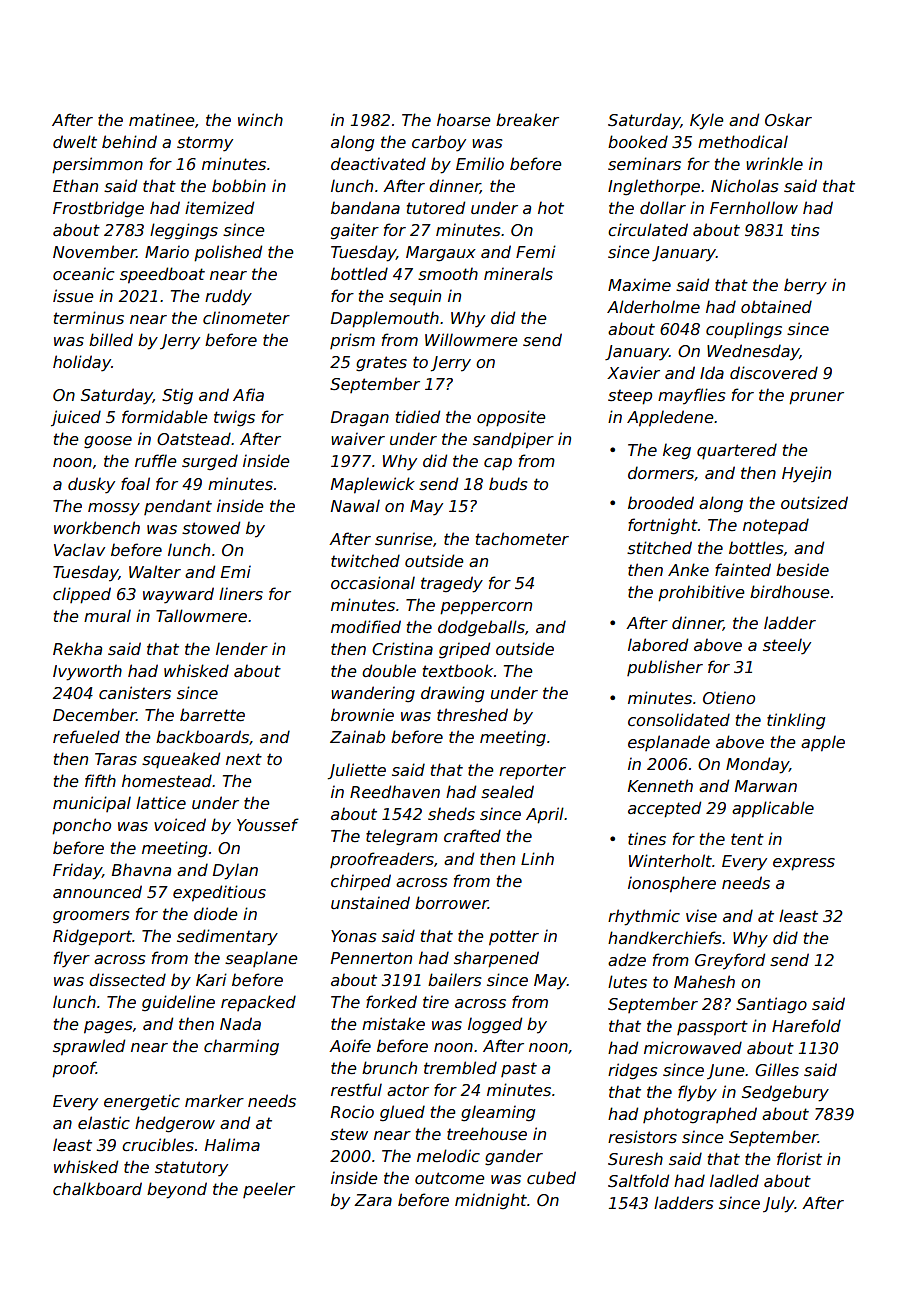  Describe the element at coordinates (464, 120) in the screenshot. I see `hoarse` at that location.
